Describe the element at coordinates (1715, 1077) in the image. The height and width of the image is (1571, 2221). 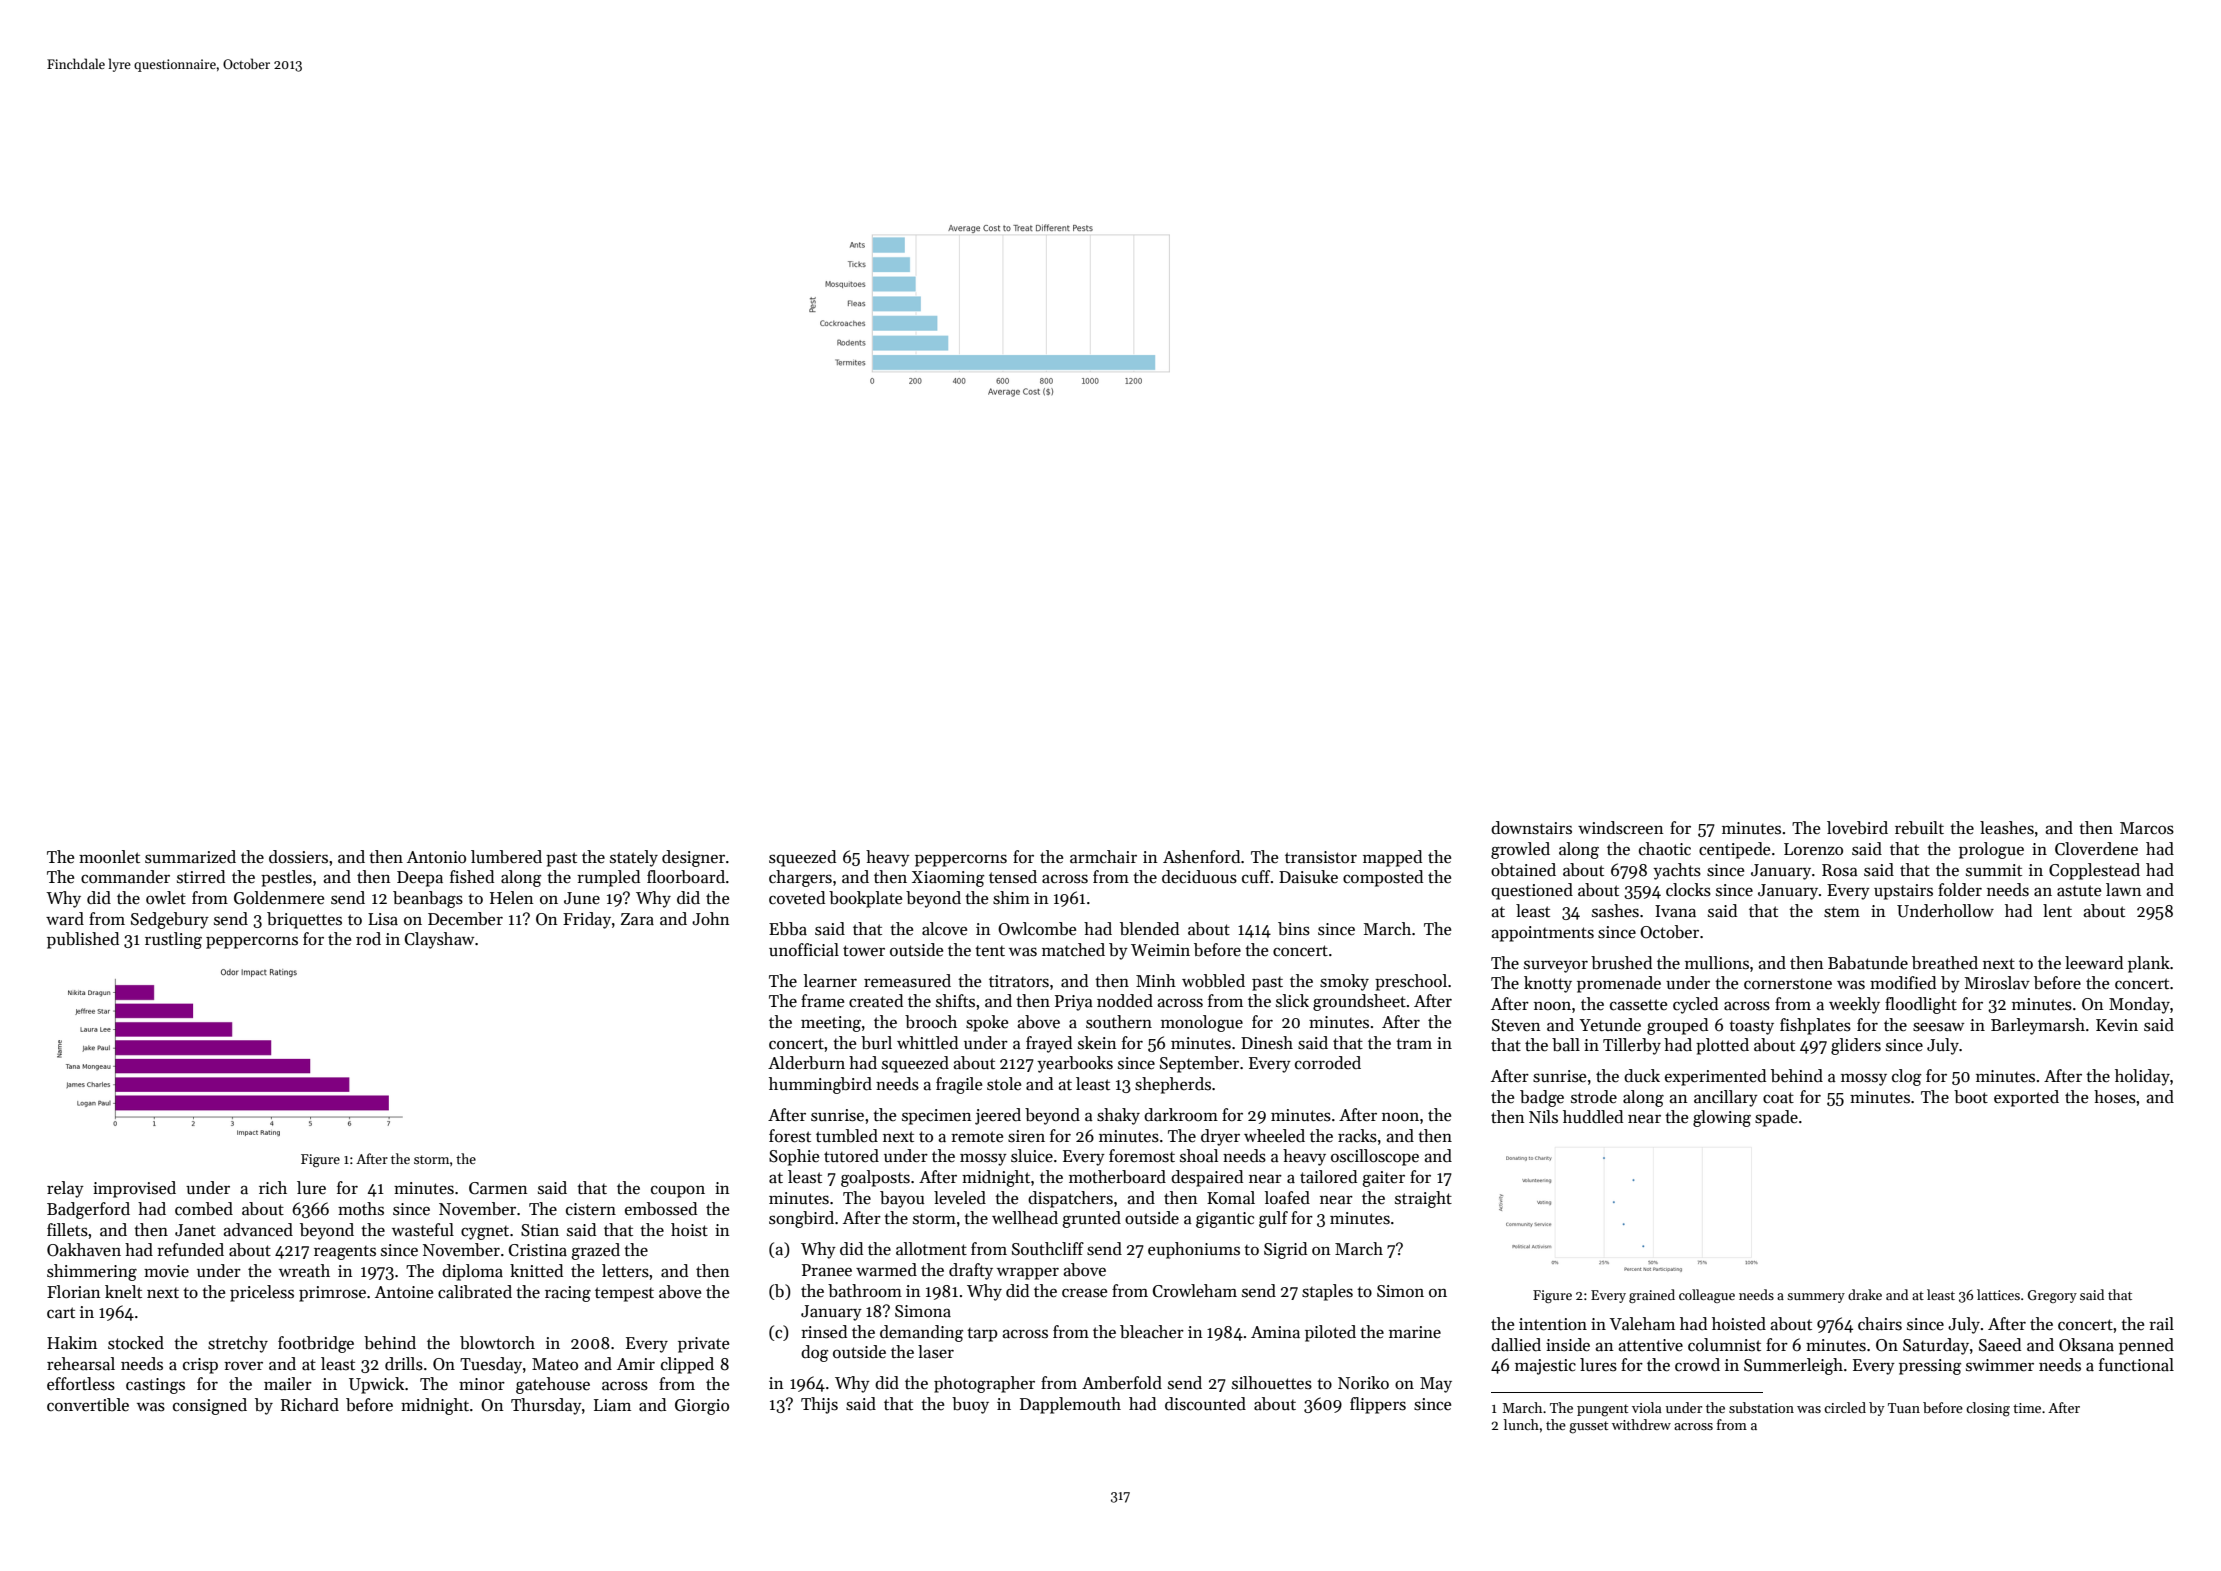
I see `experimented` at that location.
